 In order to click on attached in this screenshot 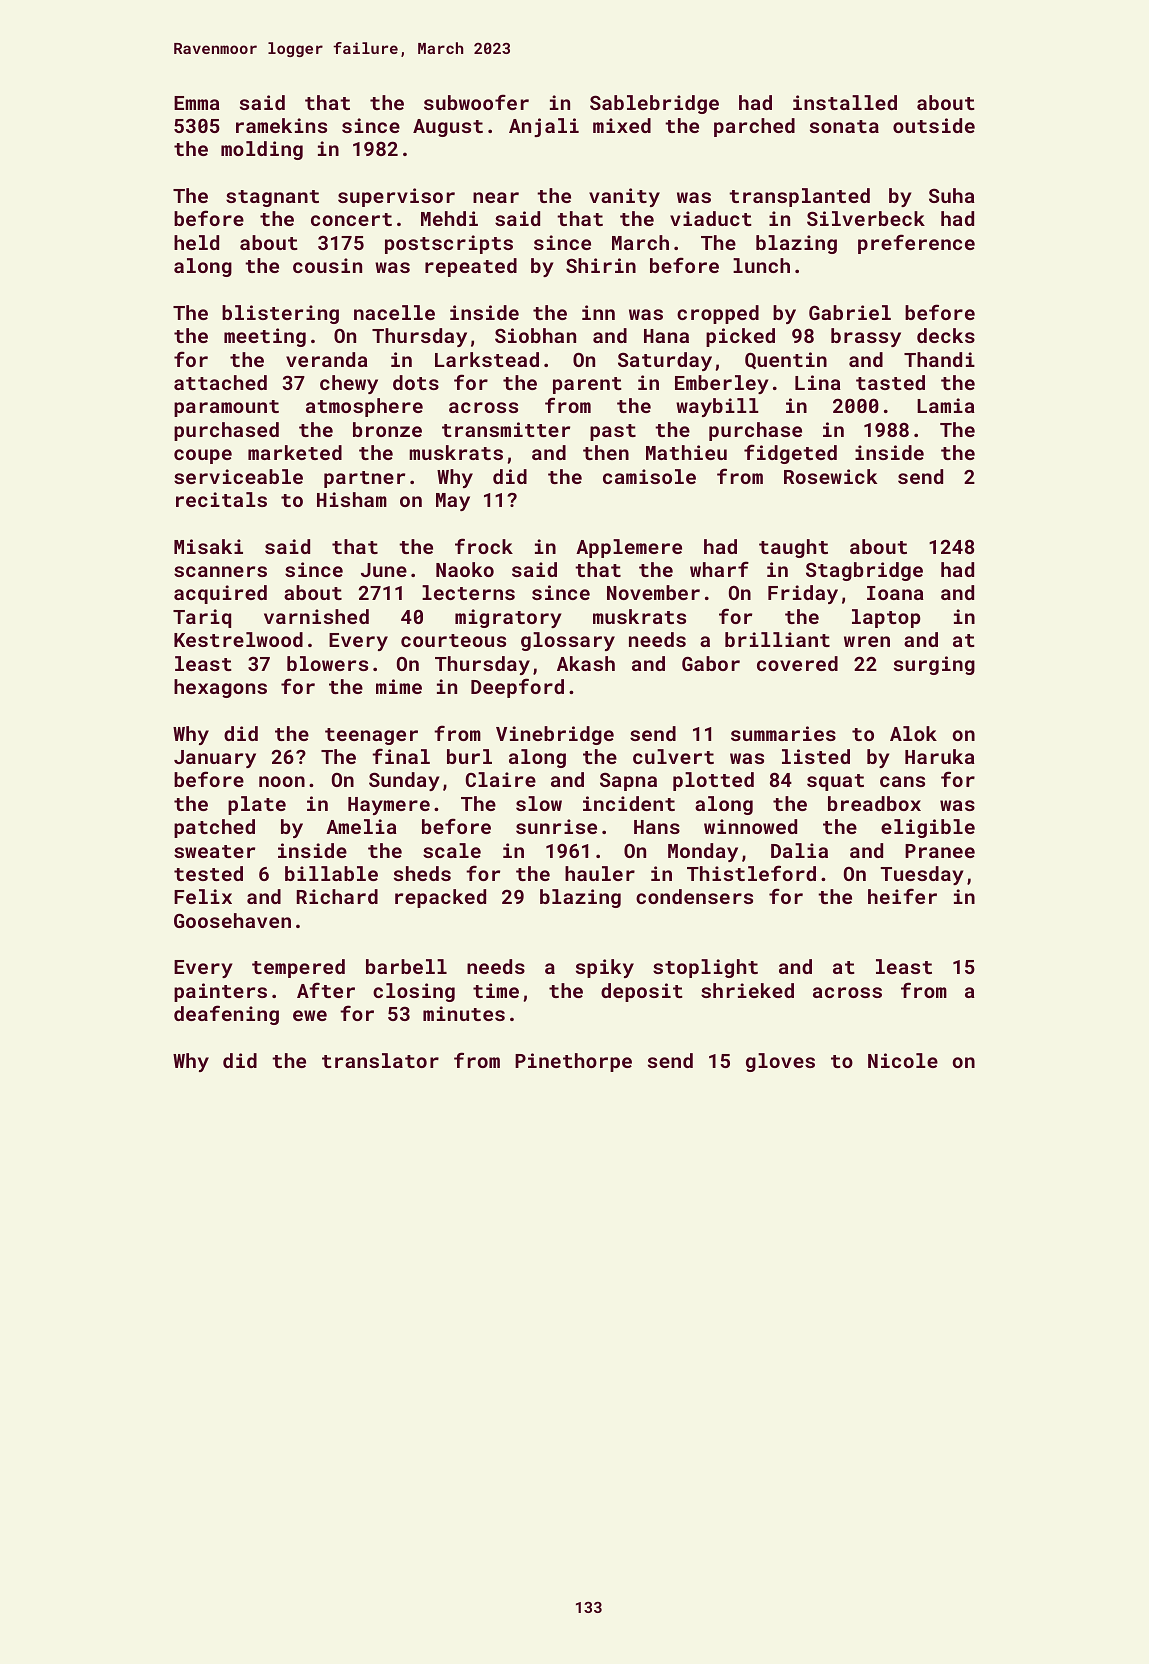, I will do `click(220, 382)`.
